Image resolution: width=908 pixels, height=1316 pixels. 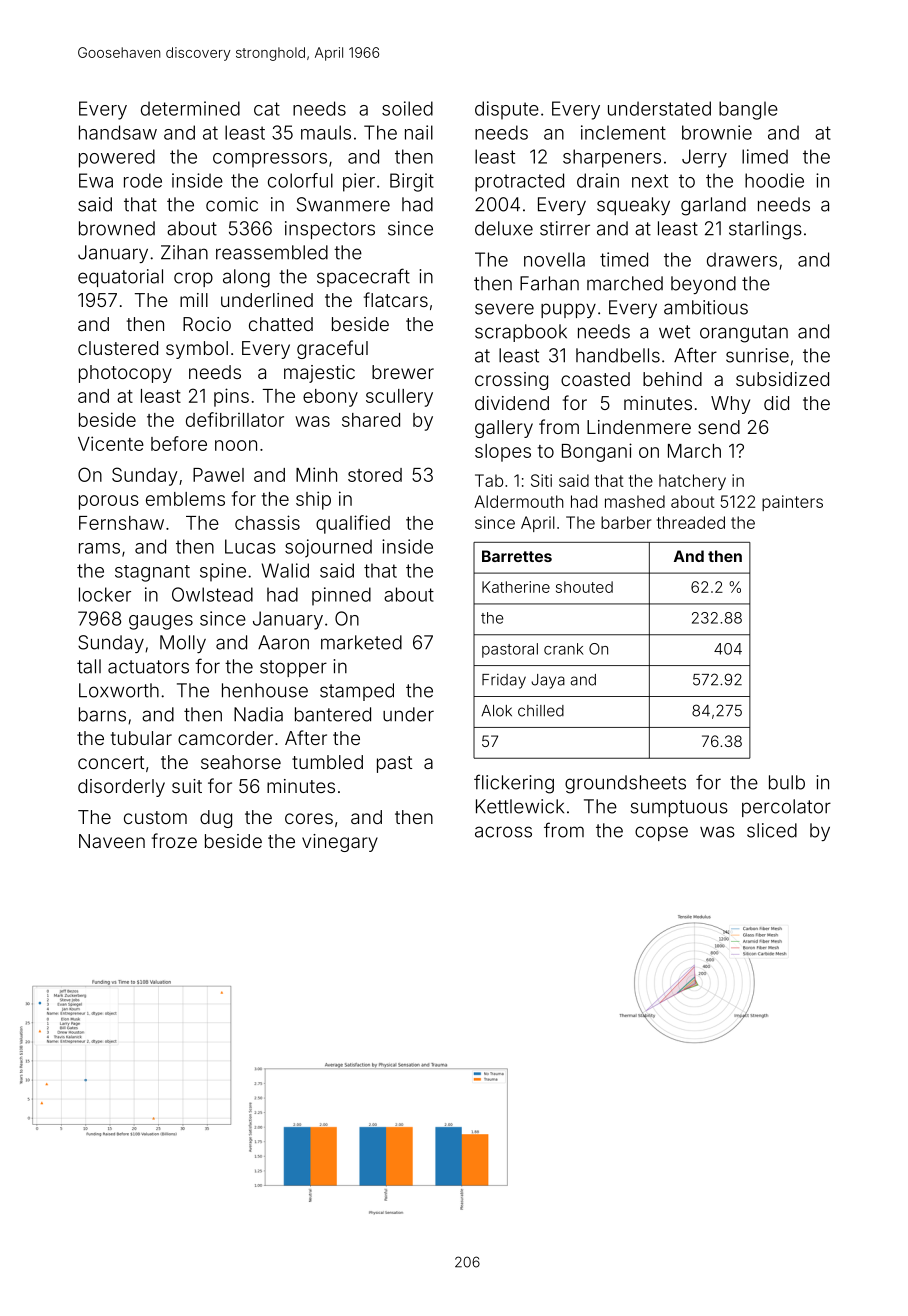 I want to click on vinegary, so click(x=340, y=843).
